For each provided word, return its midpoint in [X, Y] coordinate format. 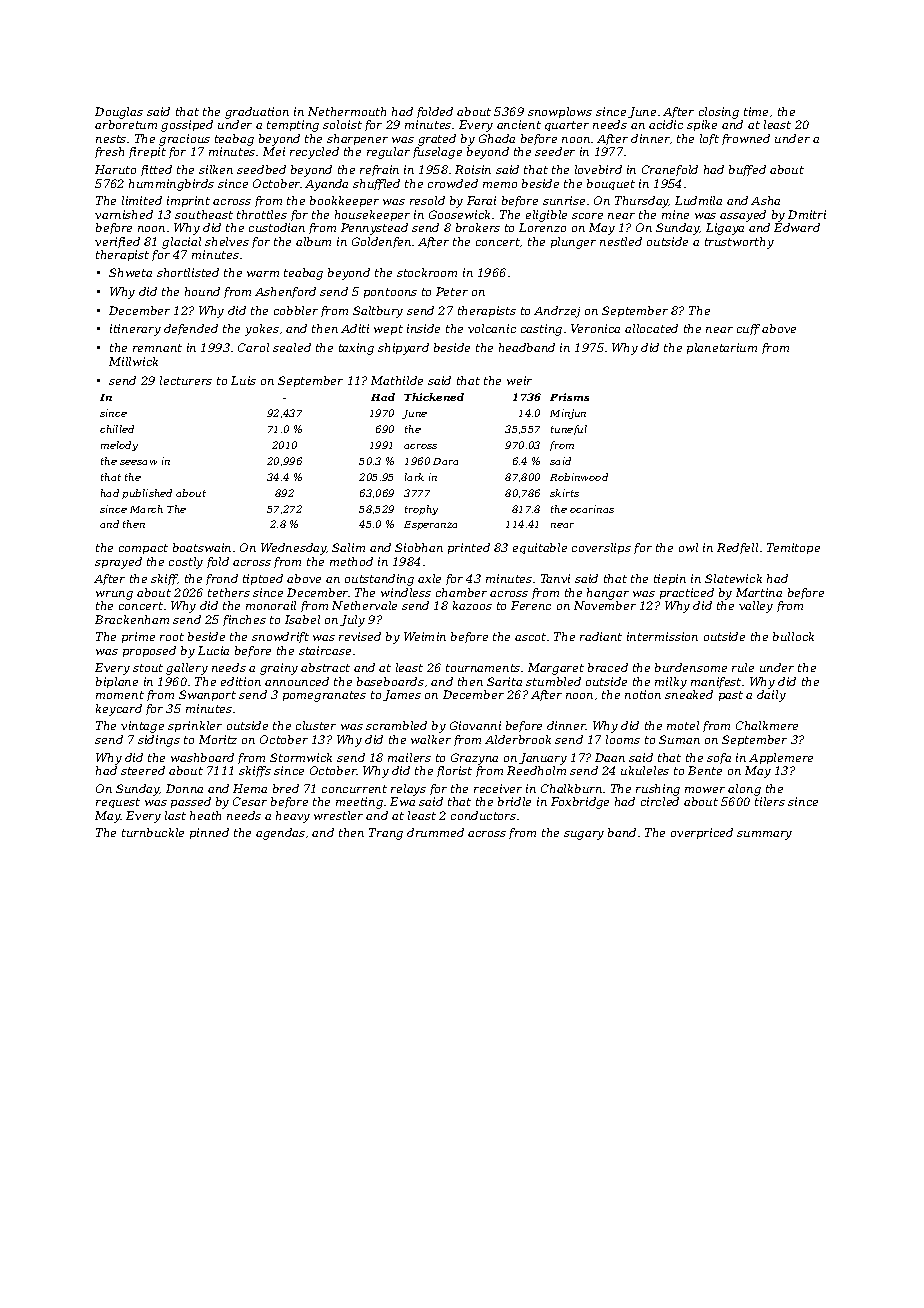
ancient [519, 124]
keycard [119, 710]
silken [216, 169]
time [756, 111]
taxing [356, 349]
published [147, 494]
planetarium [722, 348]
